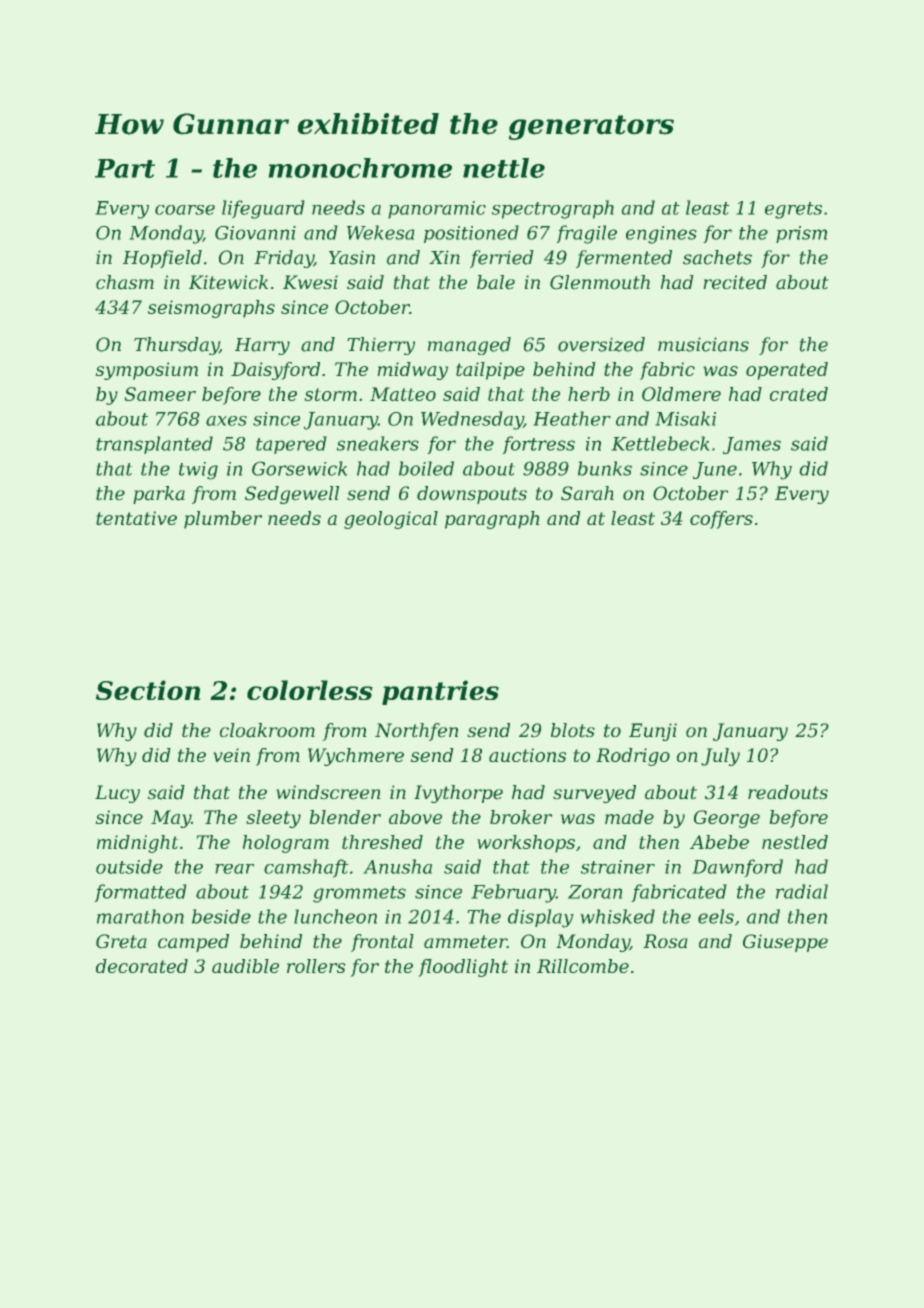  I want to click on egrets, so click(793, 210).
